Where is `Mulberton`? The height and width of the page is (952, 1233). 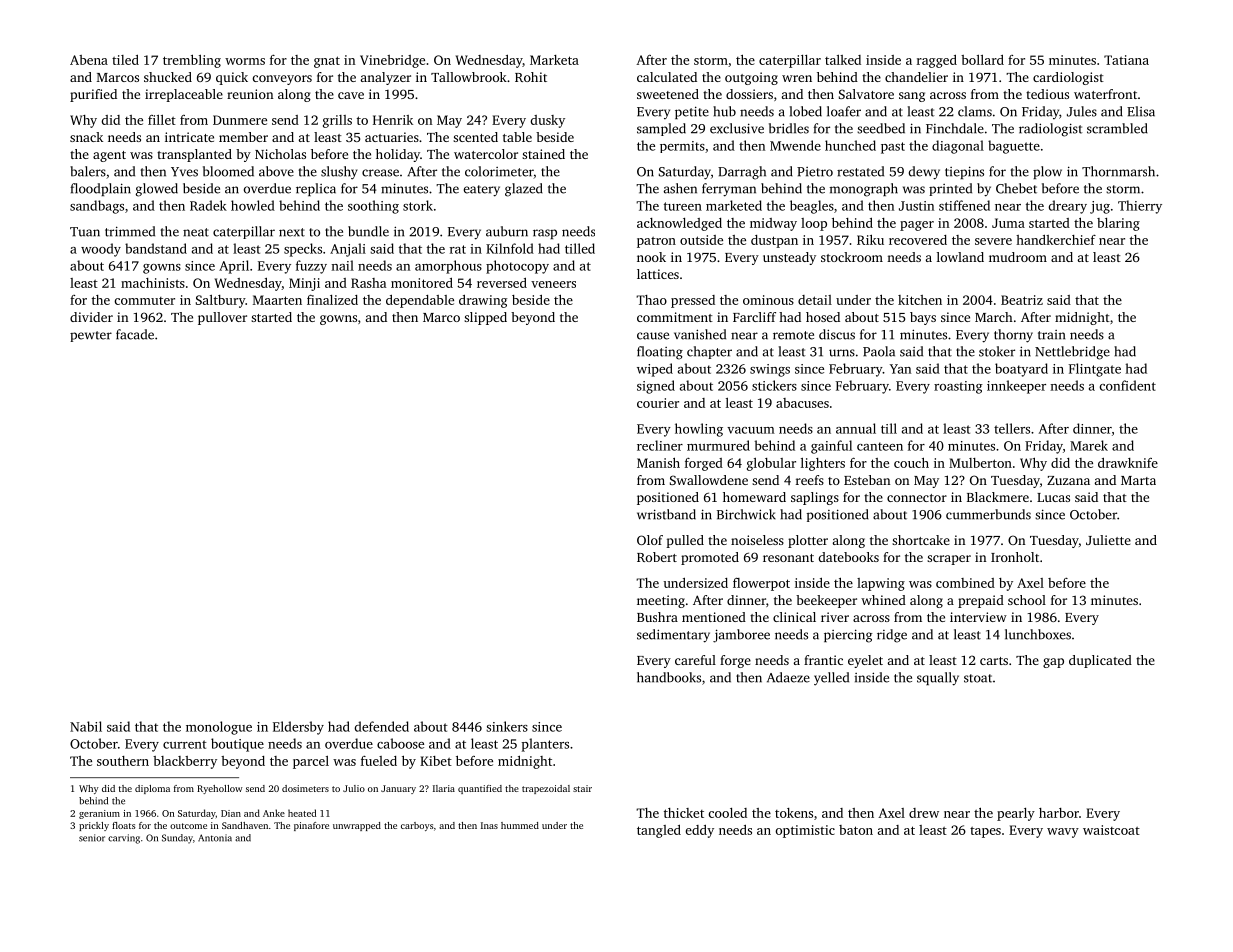
Mulberton is located at coordinates (980, 463).
